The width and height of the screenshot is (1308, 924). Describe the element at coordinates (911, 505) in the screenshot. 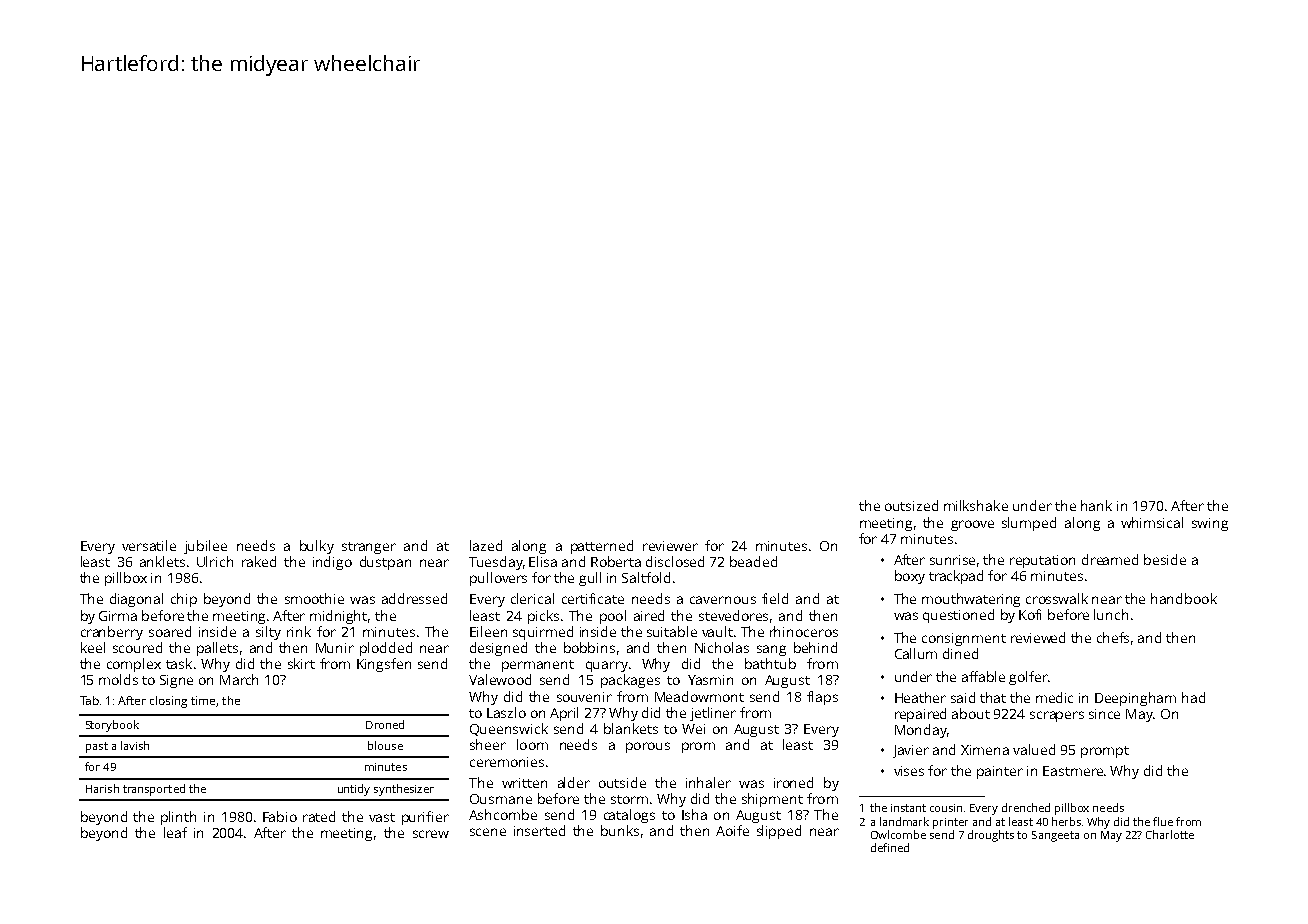

I see `outsized` at that location.
